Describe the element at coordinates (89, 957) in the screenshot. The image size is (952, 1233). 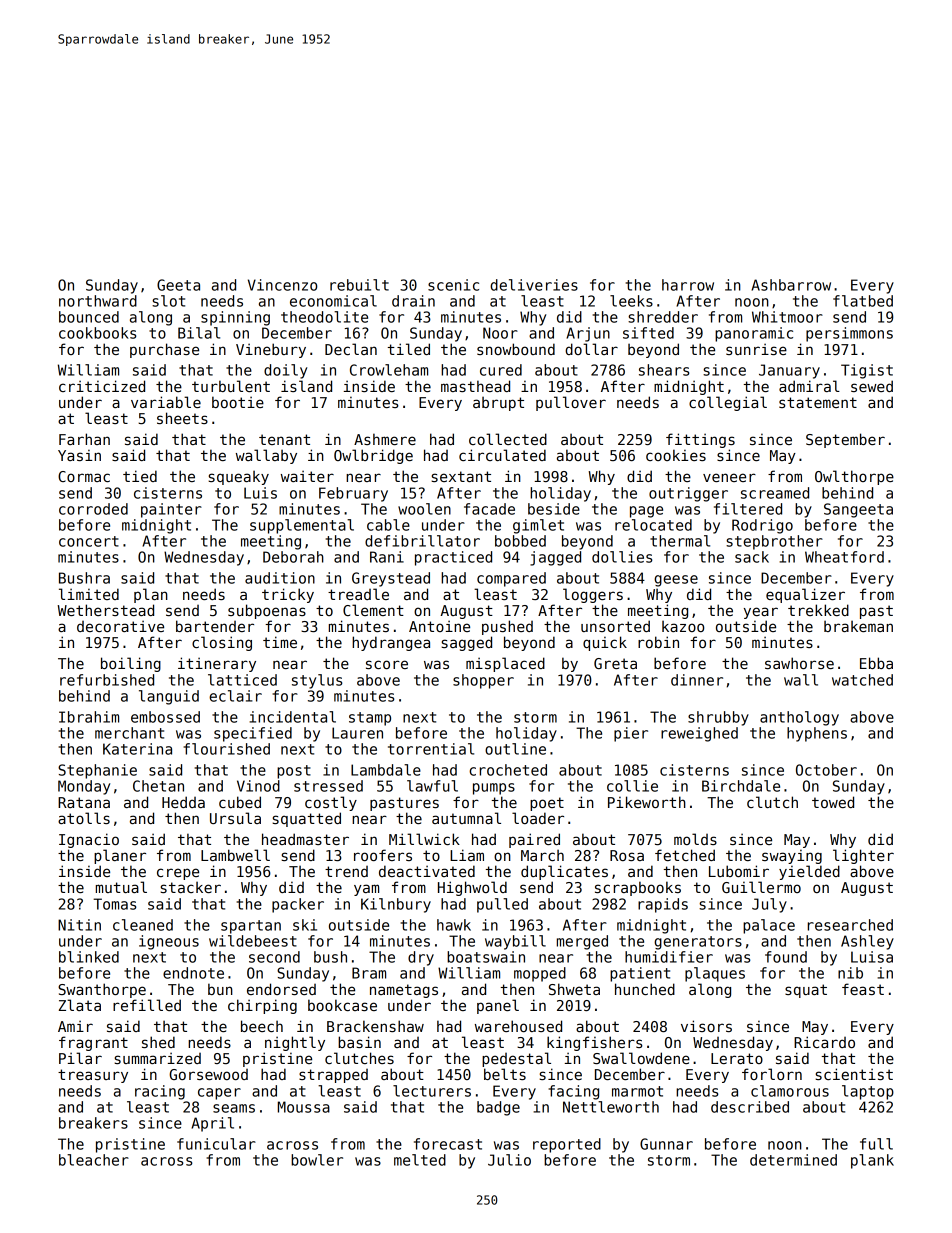
I see `blinked` at that location.
